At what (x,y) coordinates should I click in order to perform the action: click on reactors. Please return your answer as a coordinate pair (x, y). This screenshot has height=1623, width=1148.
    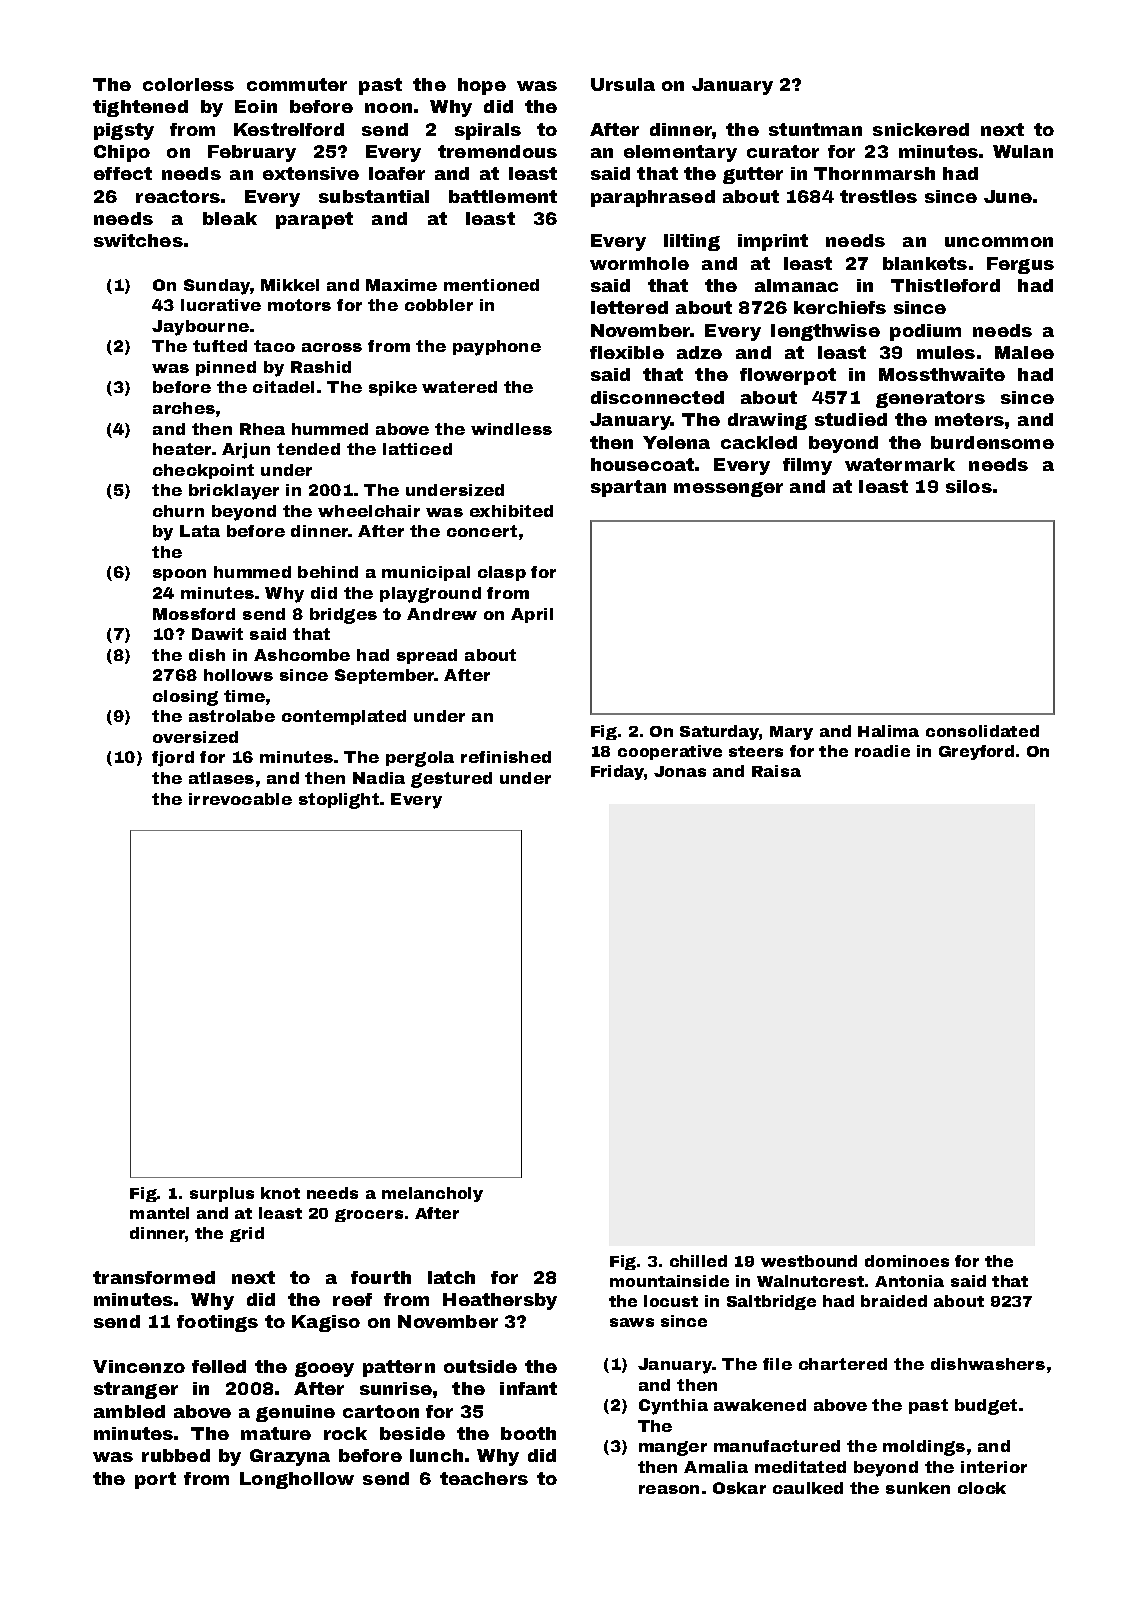
    Looking at the image, I should click on (178, 196).
